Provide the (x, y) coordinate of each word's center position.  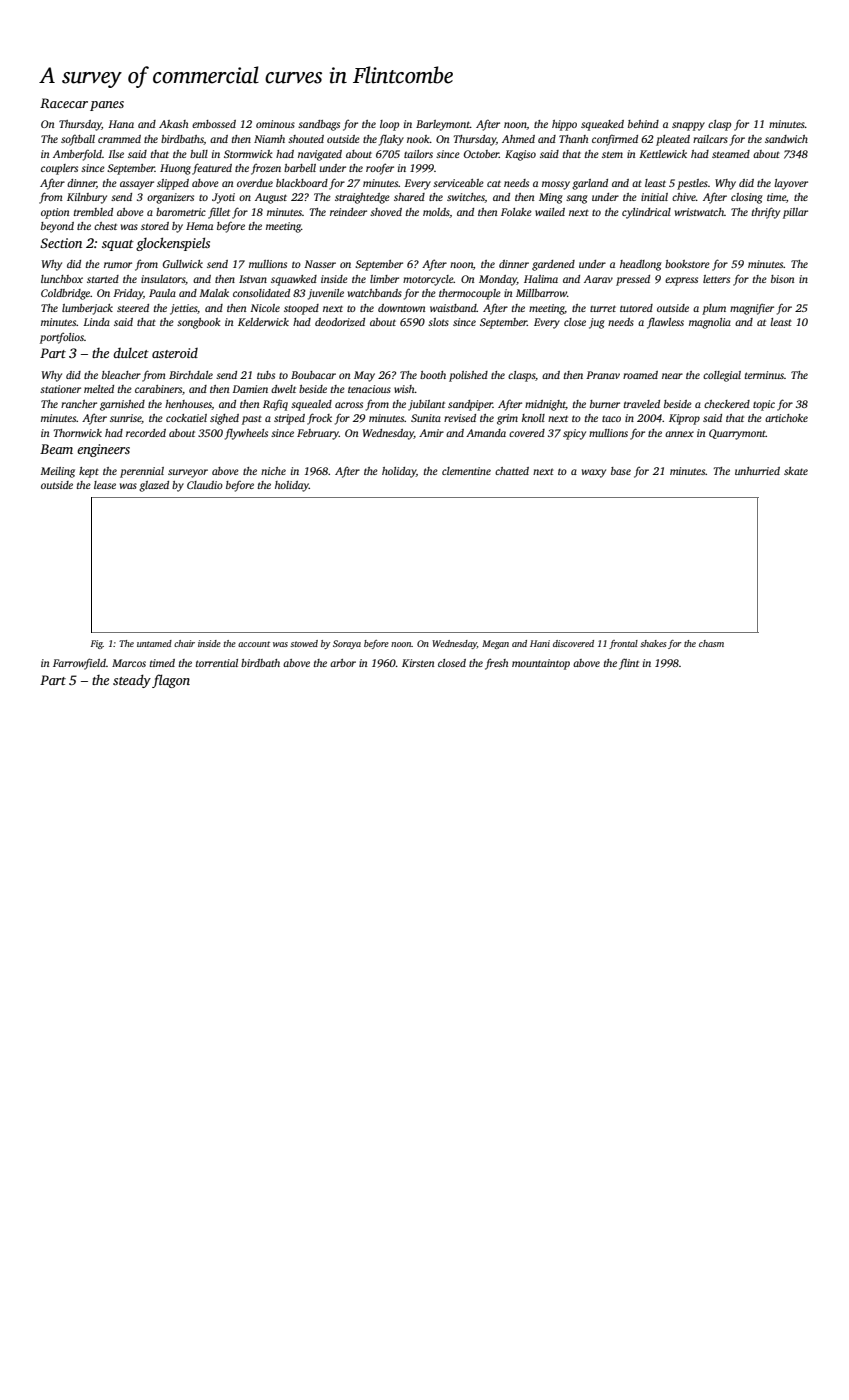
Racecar (64, 103)
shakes (653, 643)
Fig (97, 644)
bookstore (687, 264)
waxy (594, 473)
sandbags (319, 125)
